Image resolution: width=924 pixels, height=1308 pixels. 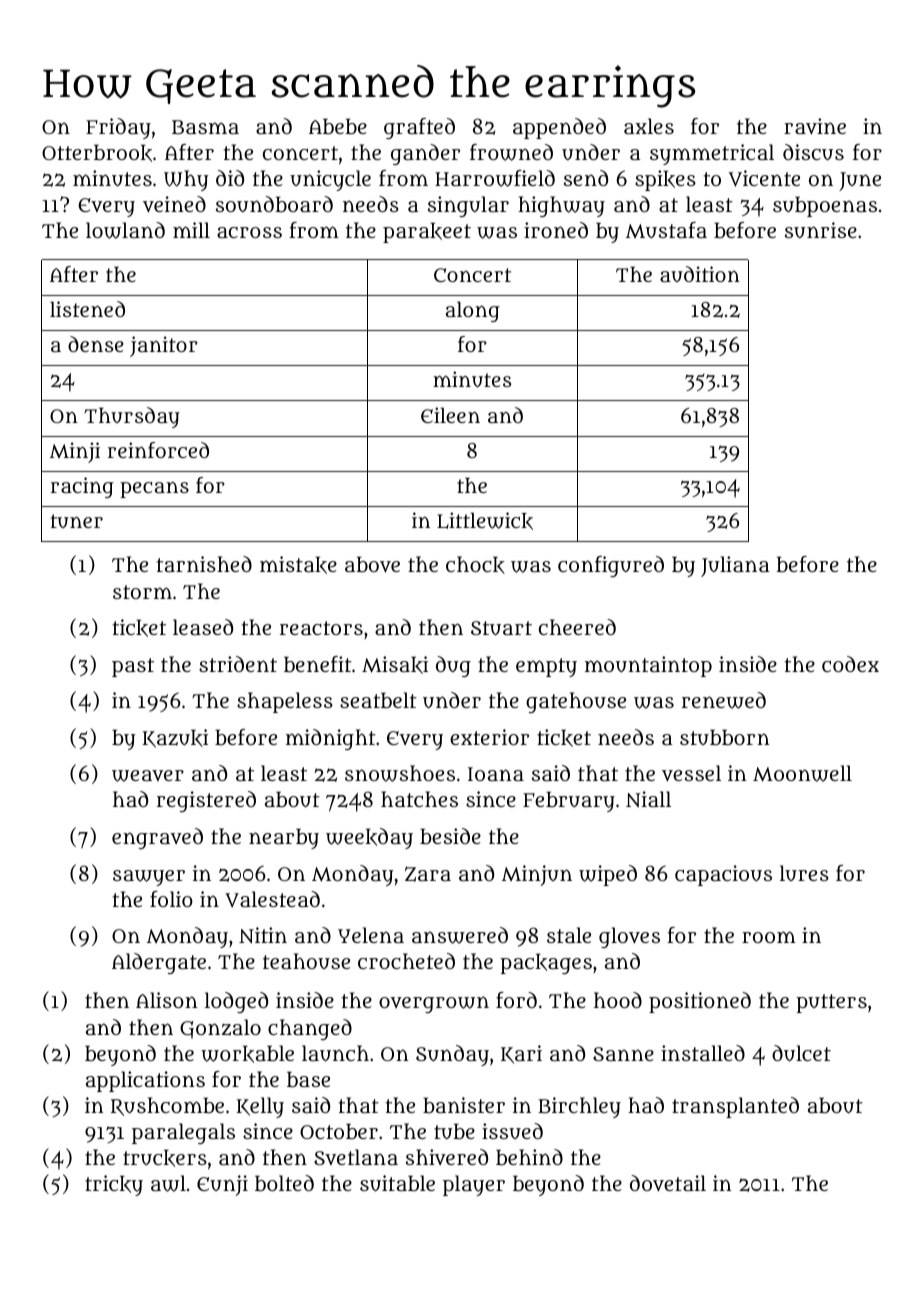 I want to click on past, so click(x=133, y=667).
